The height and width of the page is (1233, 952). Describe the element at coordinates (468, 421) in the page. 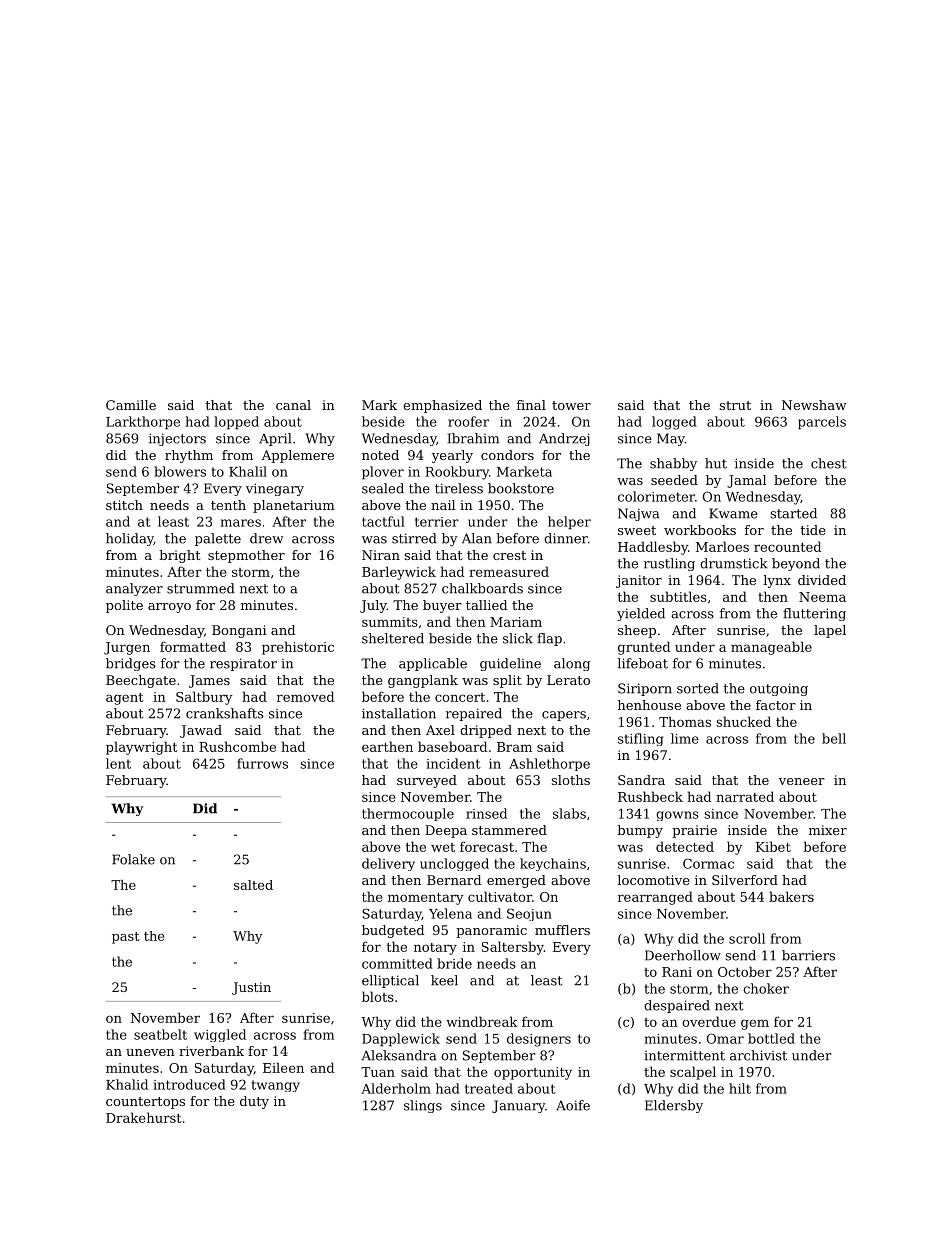

I see `roofer` at that location.
